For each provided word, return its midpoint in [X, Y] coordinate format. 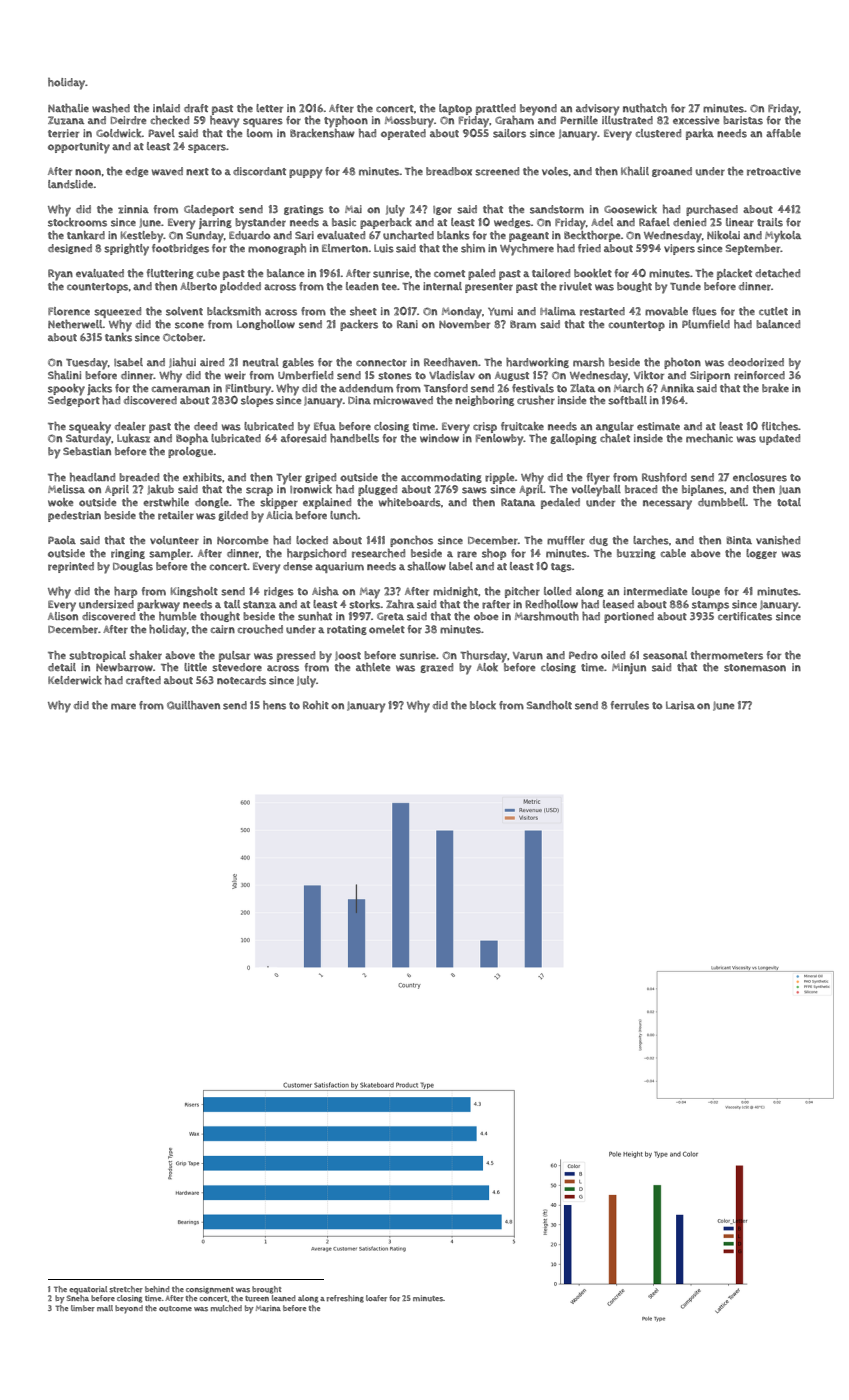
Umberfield [305, 375]
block [483, 705]
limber [83, 1308]
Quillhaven [193, 705]
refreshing [345, 1299]
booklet [593, 273]
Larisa [680, 705]
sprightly [126, 250]
